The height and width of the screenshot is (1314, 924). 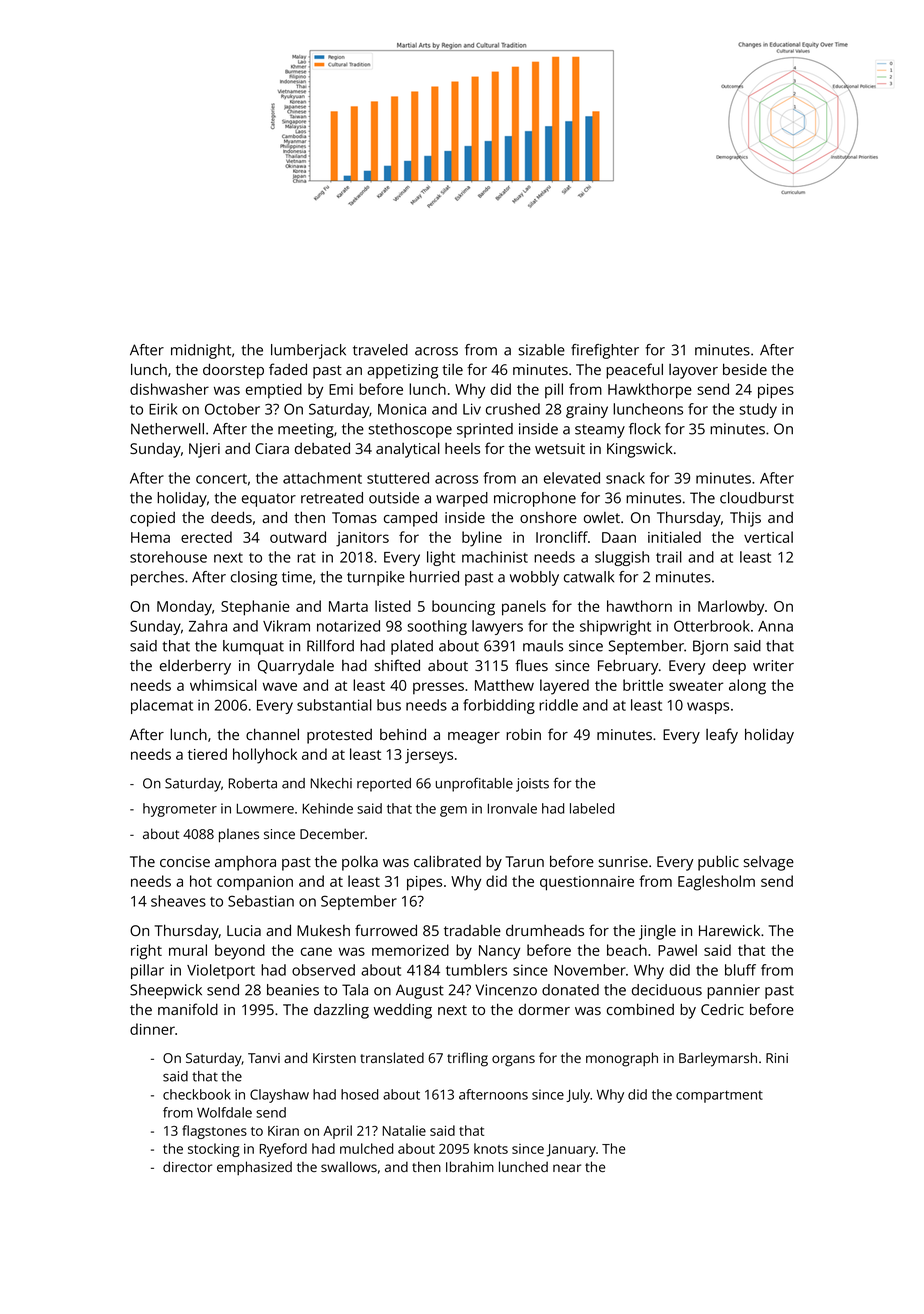 I want to click on writer, so click(x=773, y=665).
